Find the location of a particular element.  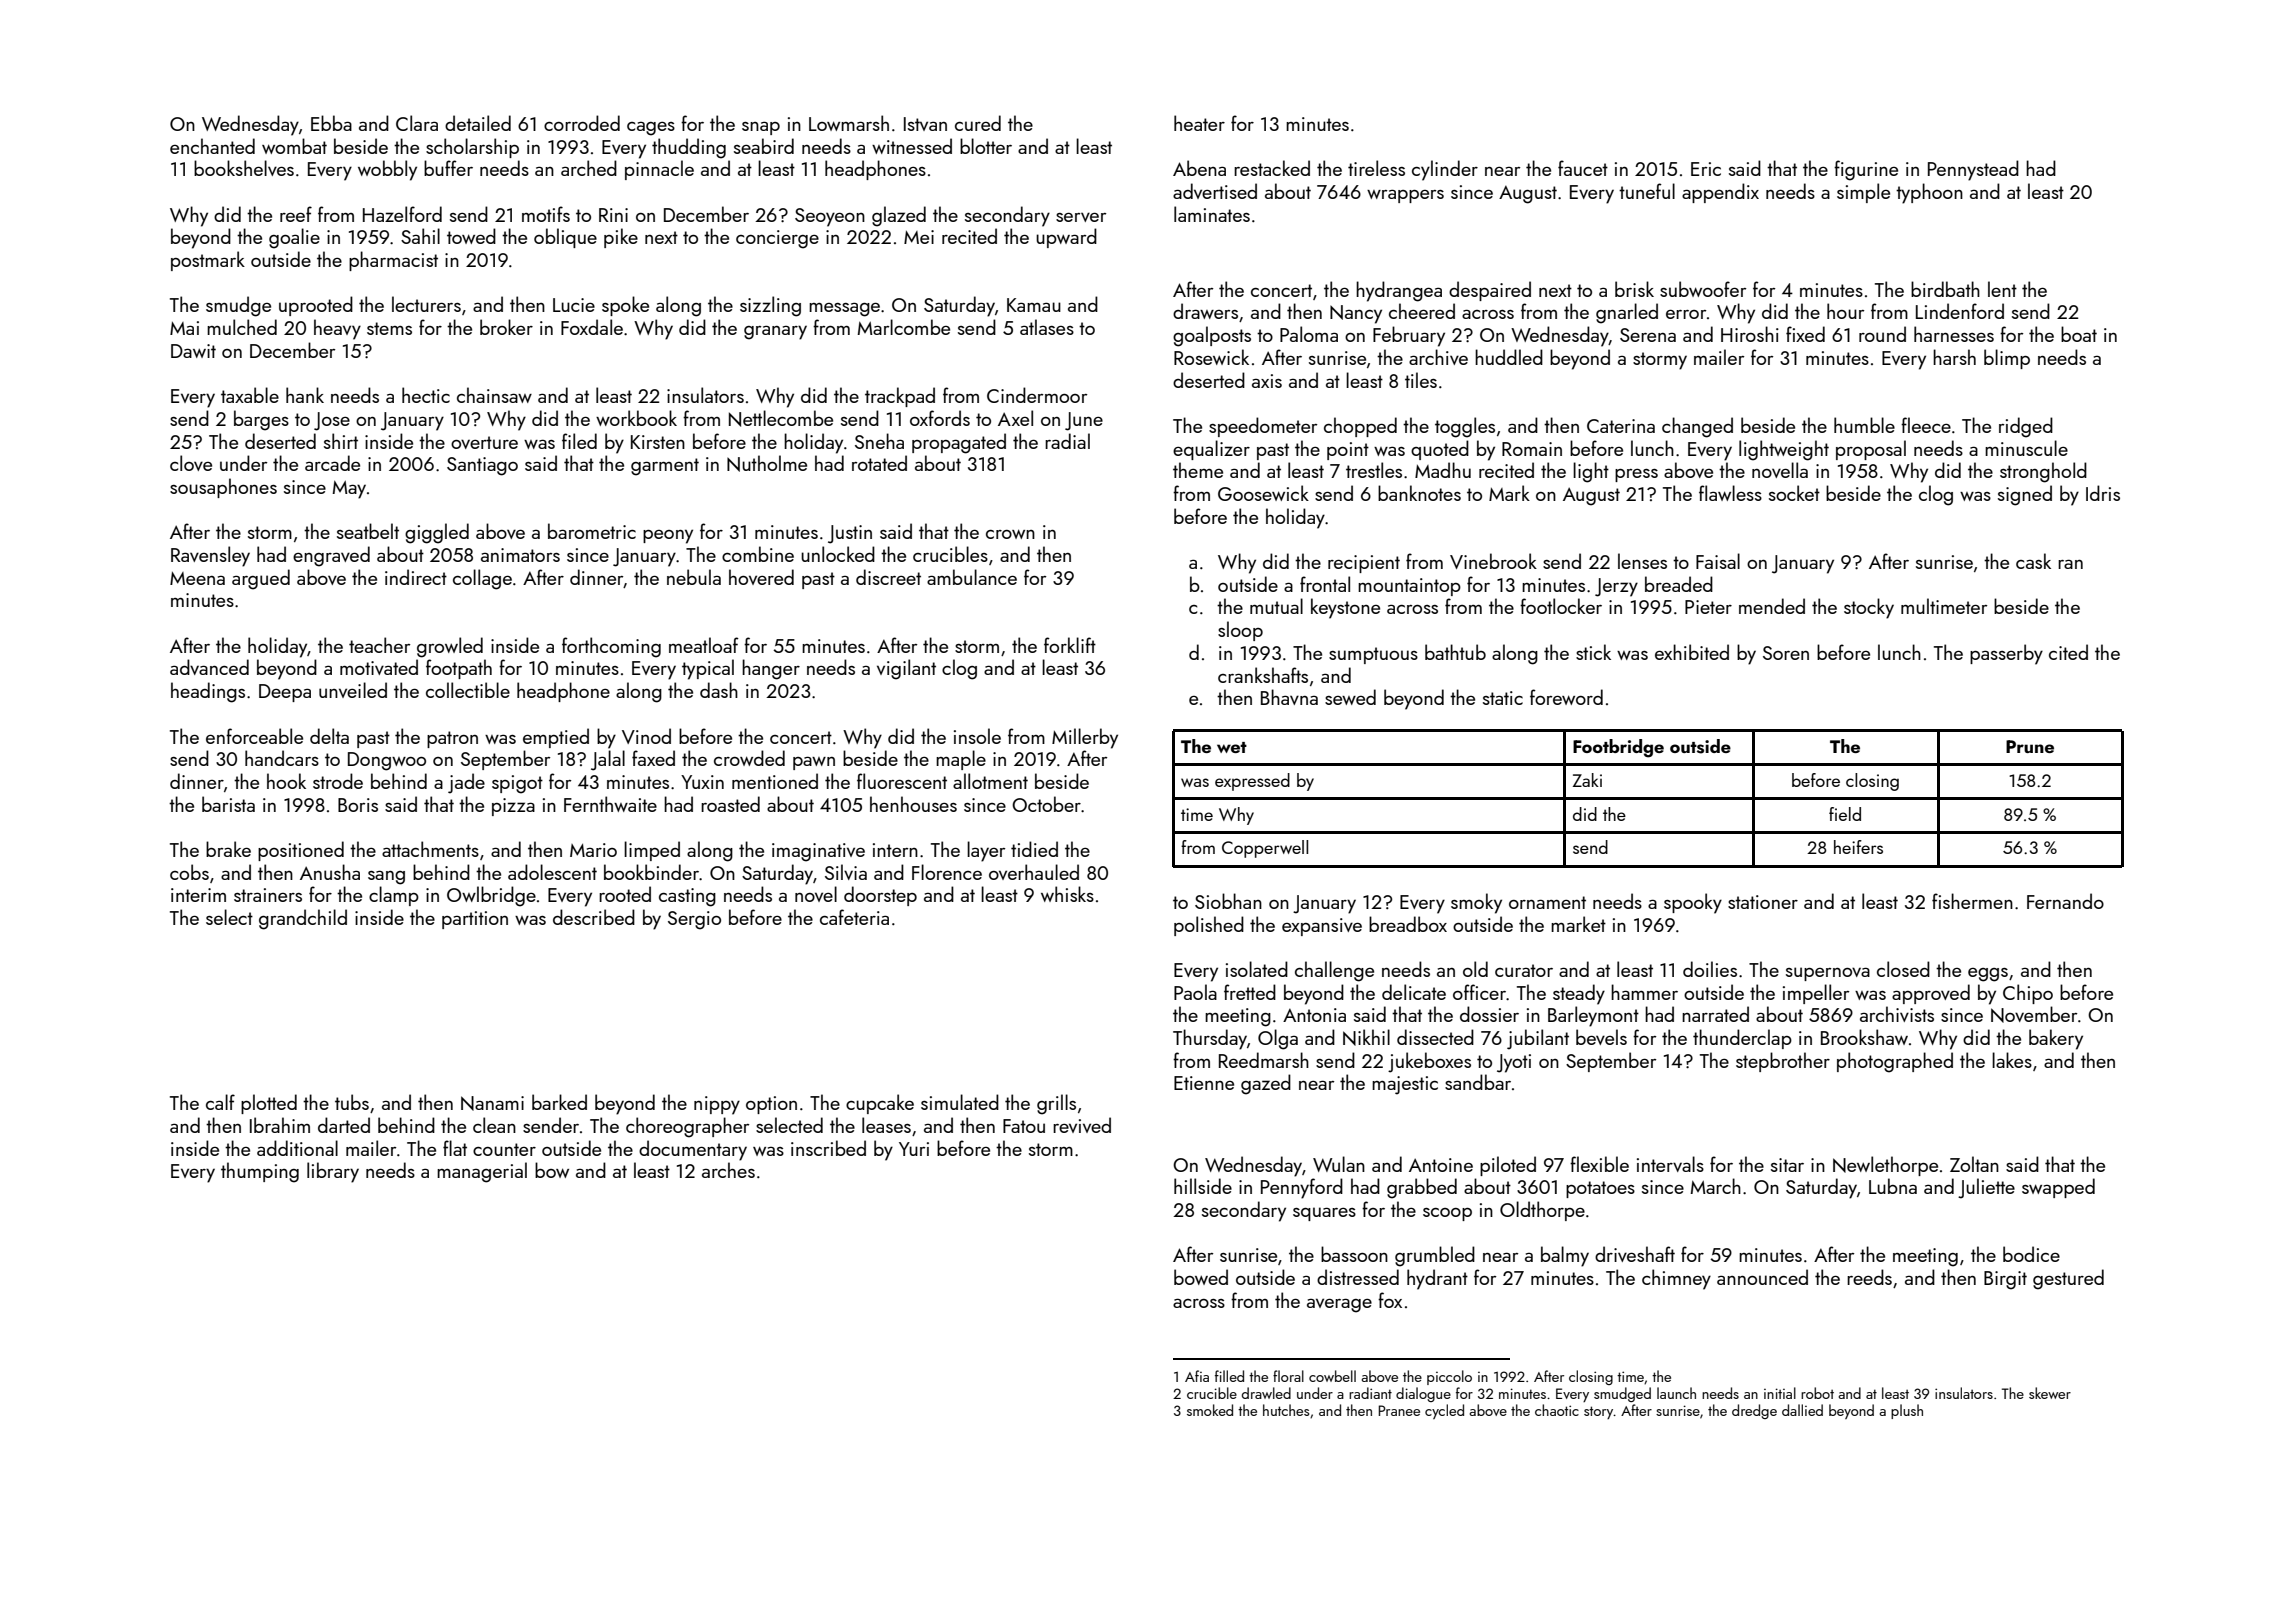

fishermen is located at coordinates (1972, 901).
